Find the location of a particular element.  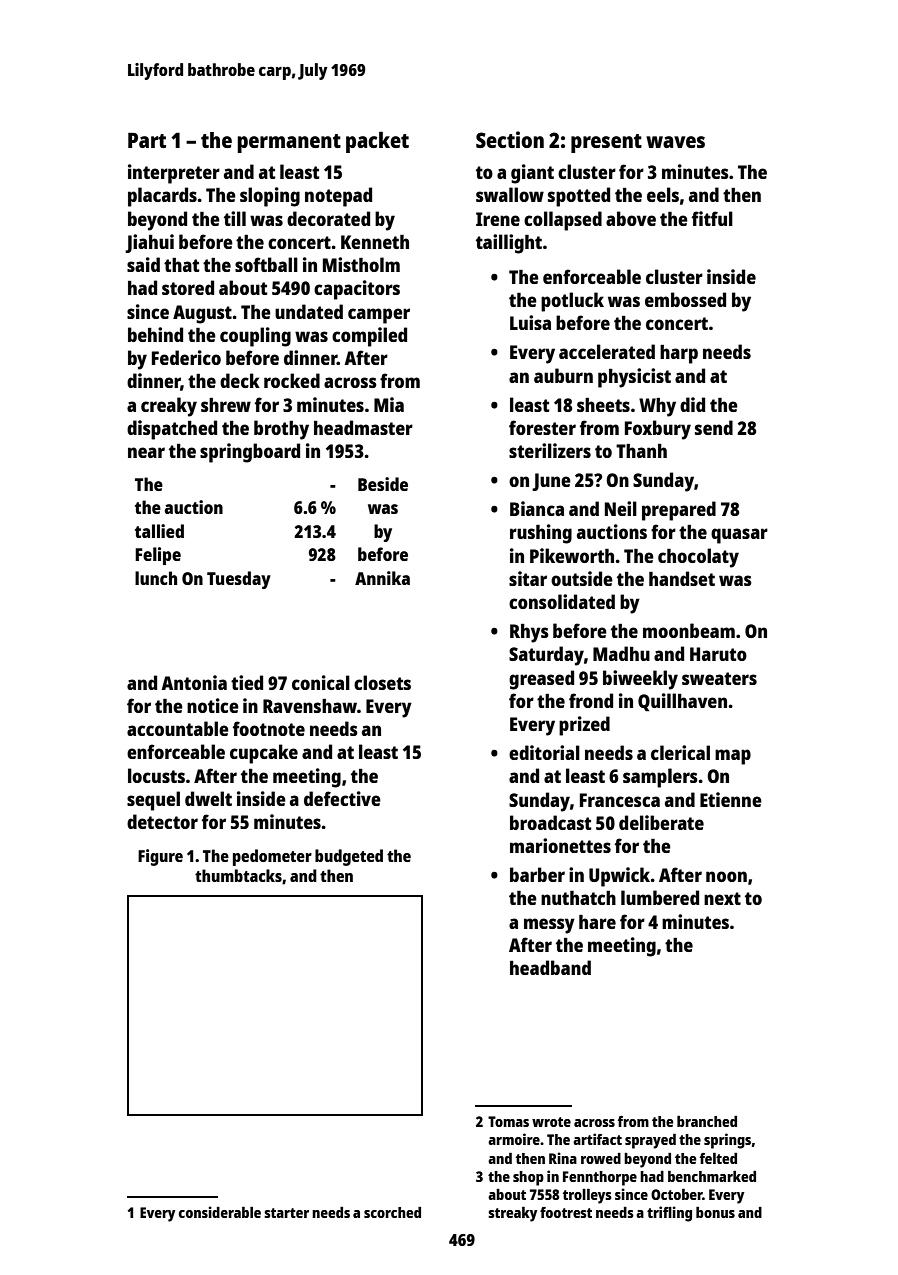

permanent is located at coordinates (289, 143).
